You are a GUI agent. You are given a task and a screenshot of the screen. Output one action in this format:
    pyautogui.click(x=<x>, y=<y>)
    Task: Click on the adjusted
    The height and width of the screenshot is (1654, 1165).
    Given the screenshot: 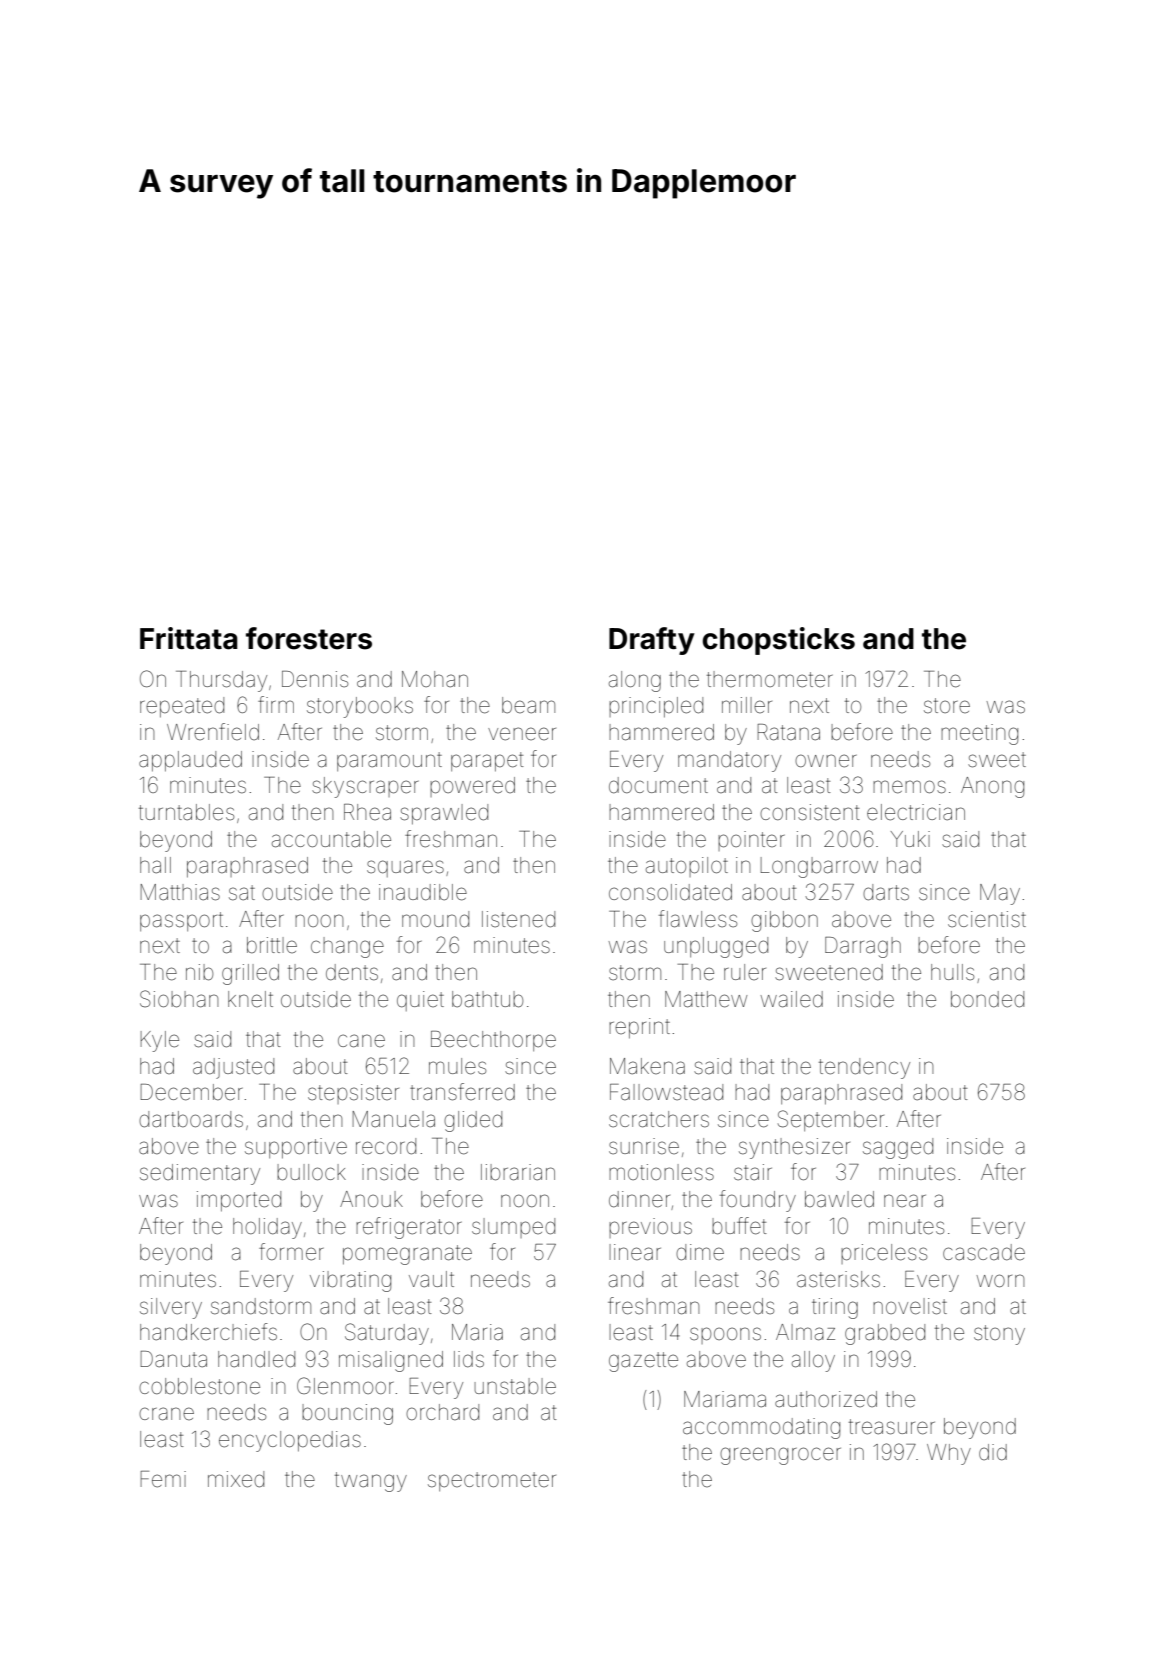 What is the action you would take?
    pyautogui.click(x=233, y=1068)
